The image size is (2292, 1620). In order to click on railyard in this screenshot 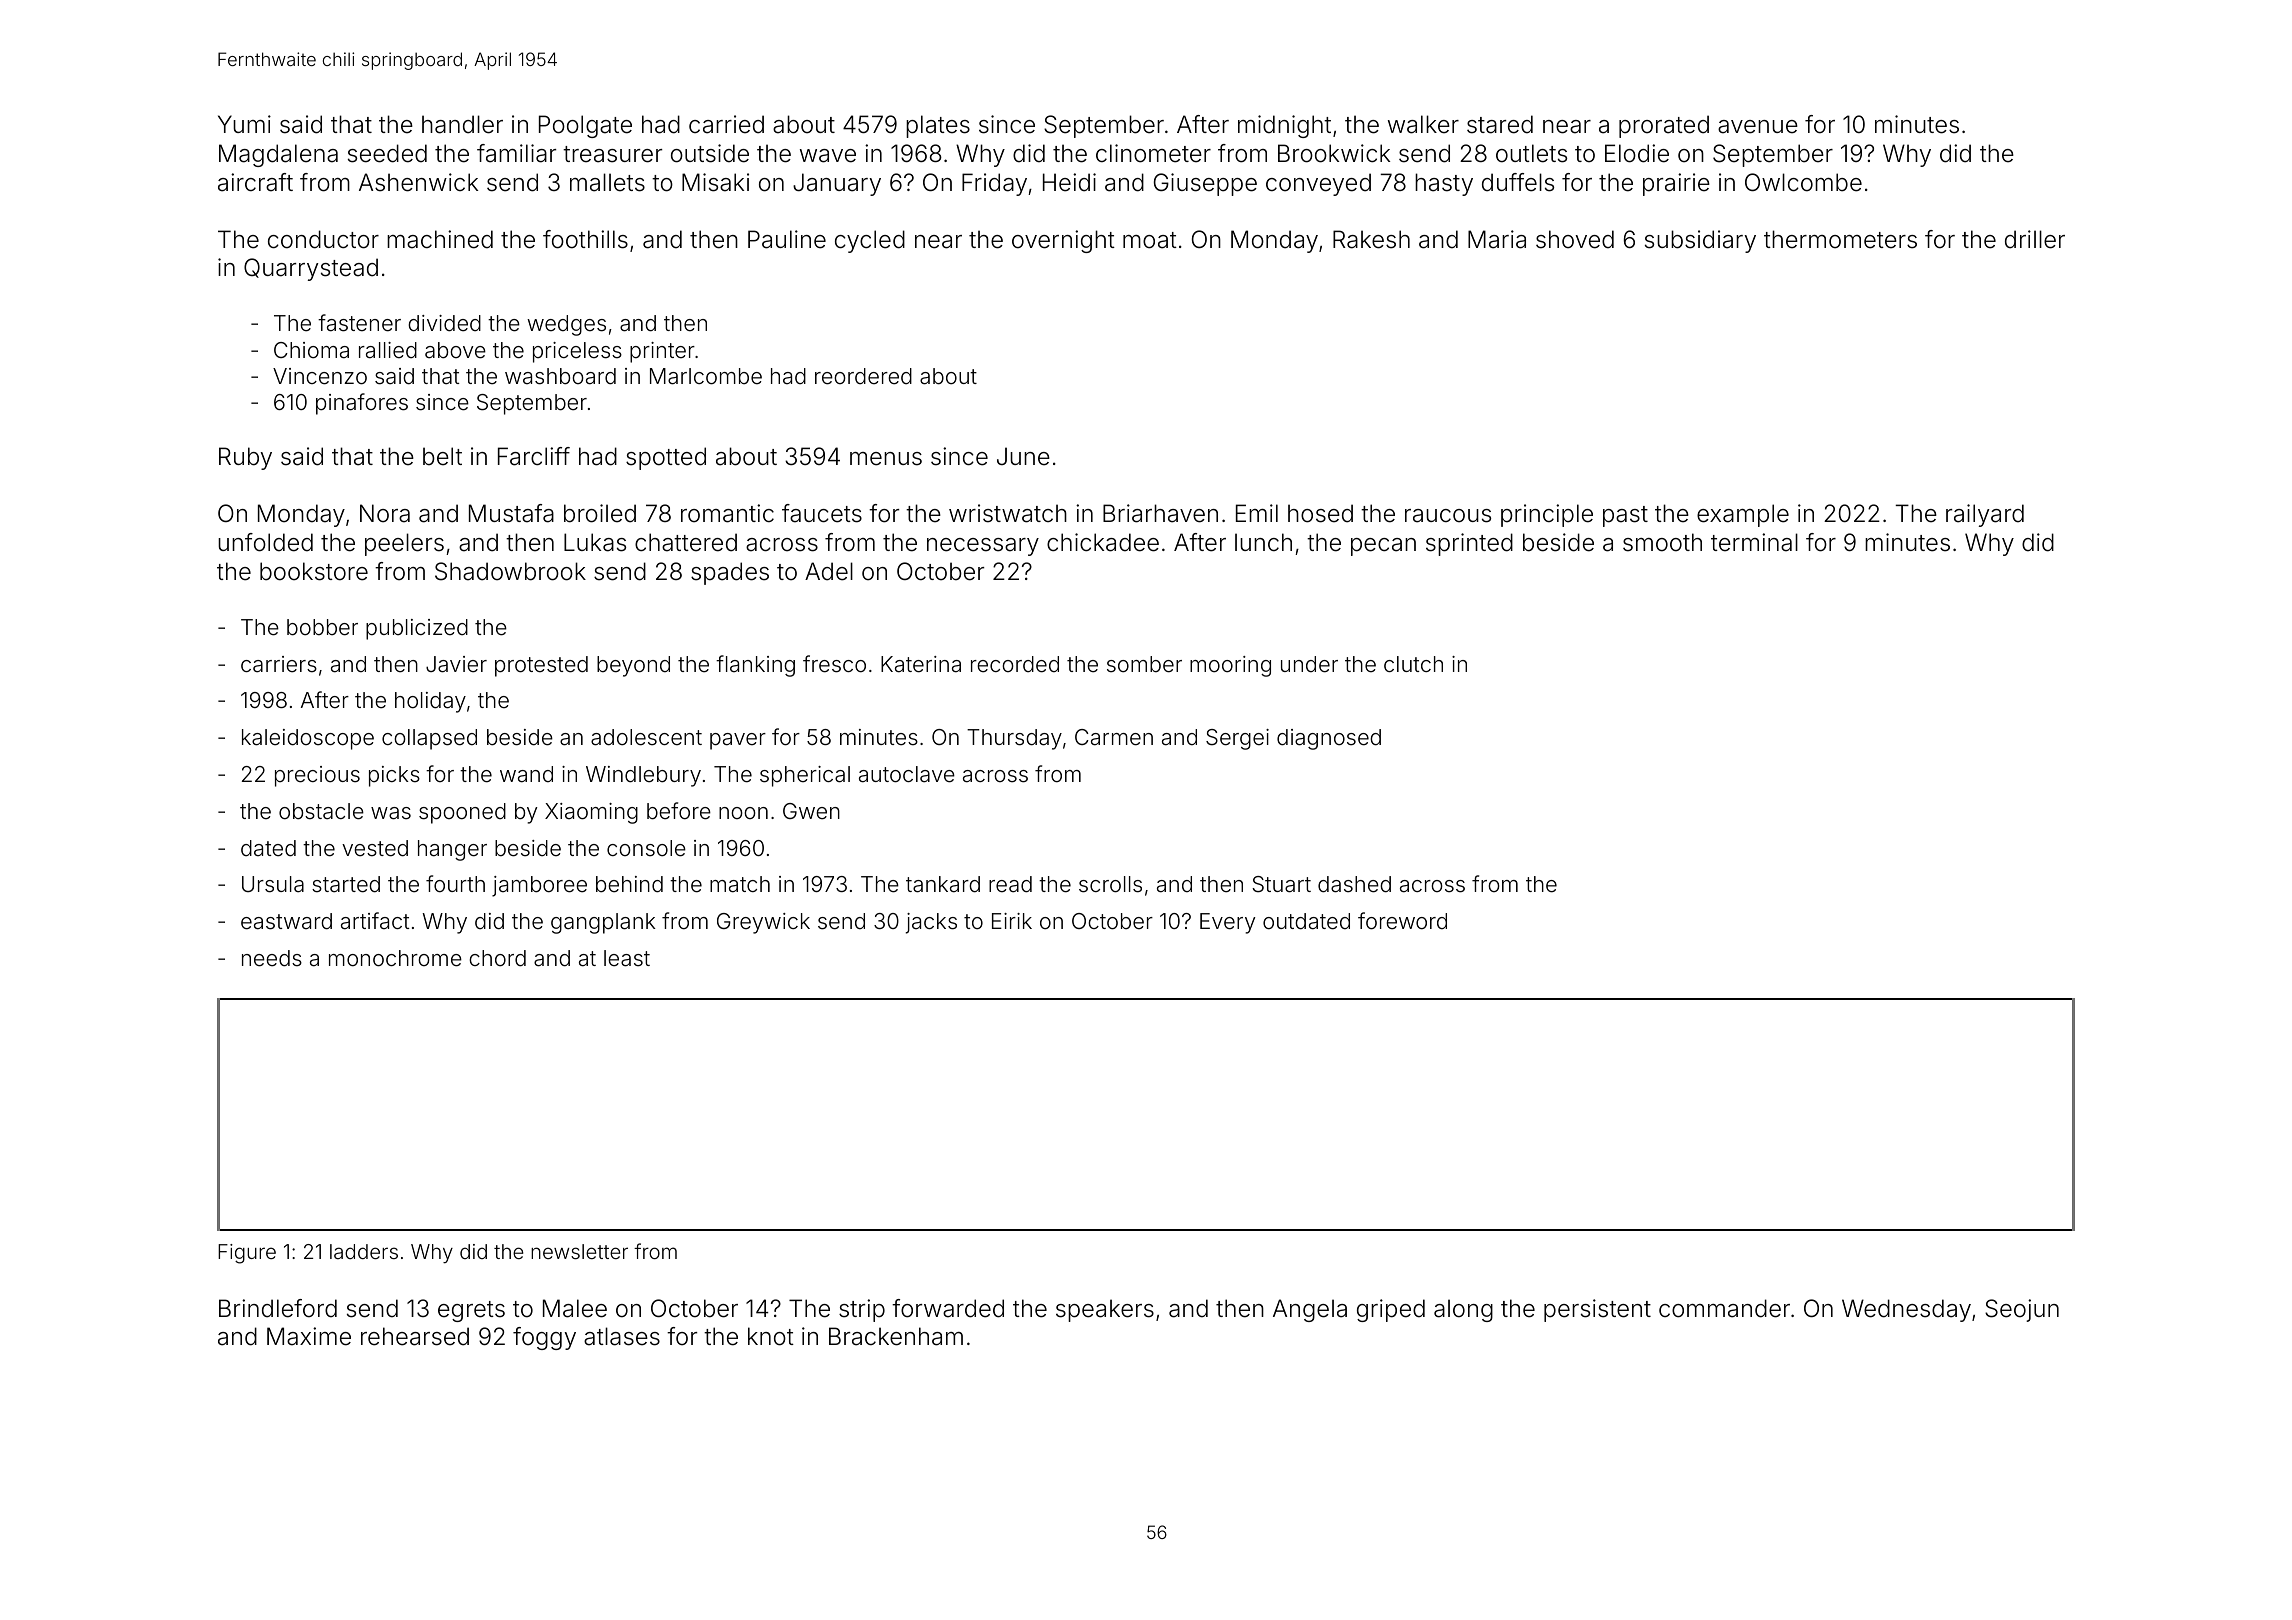, I will do `click(1985, 515)`.
